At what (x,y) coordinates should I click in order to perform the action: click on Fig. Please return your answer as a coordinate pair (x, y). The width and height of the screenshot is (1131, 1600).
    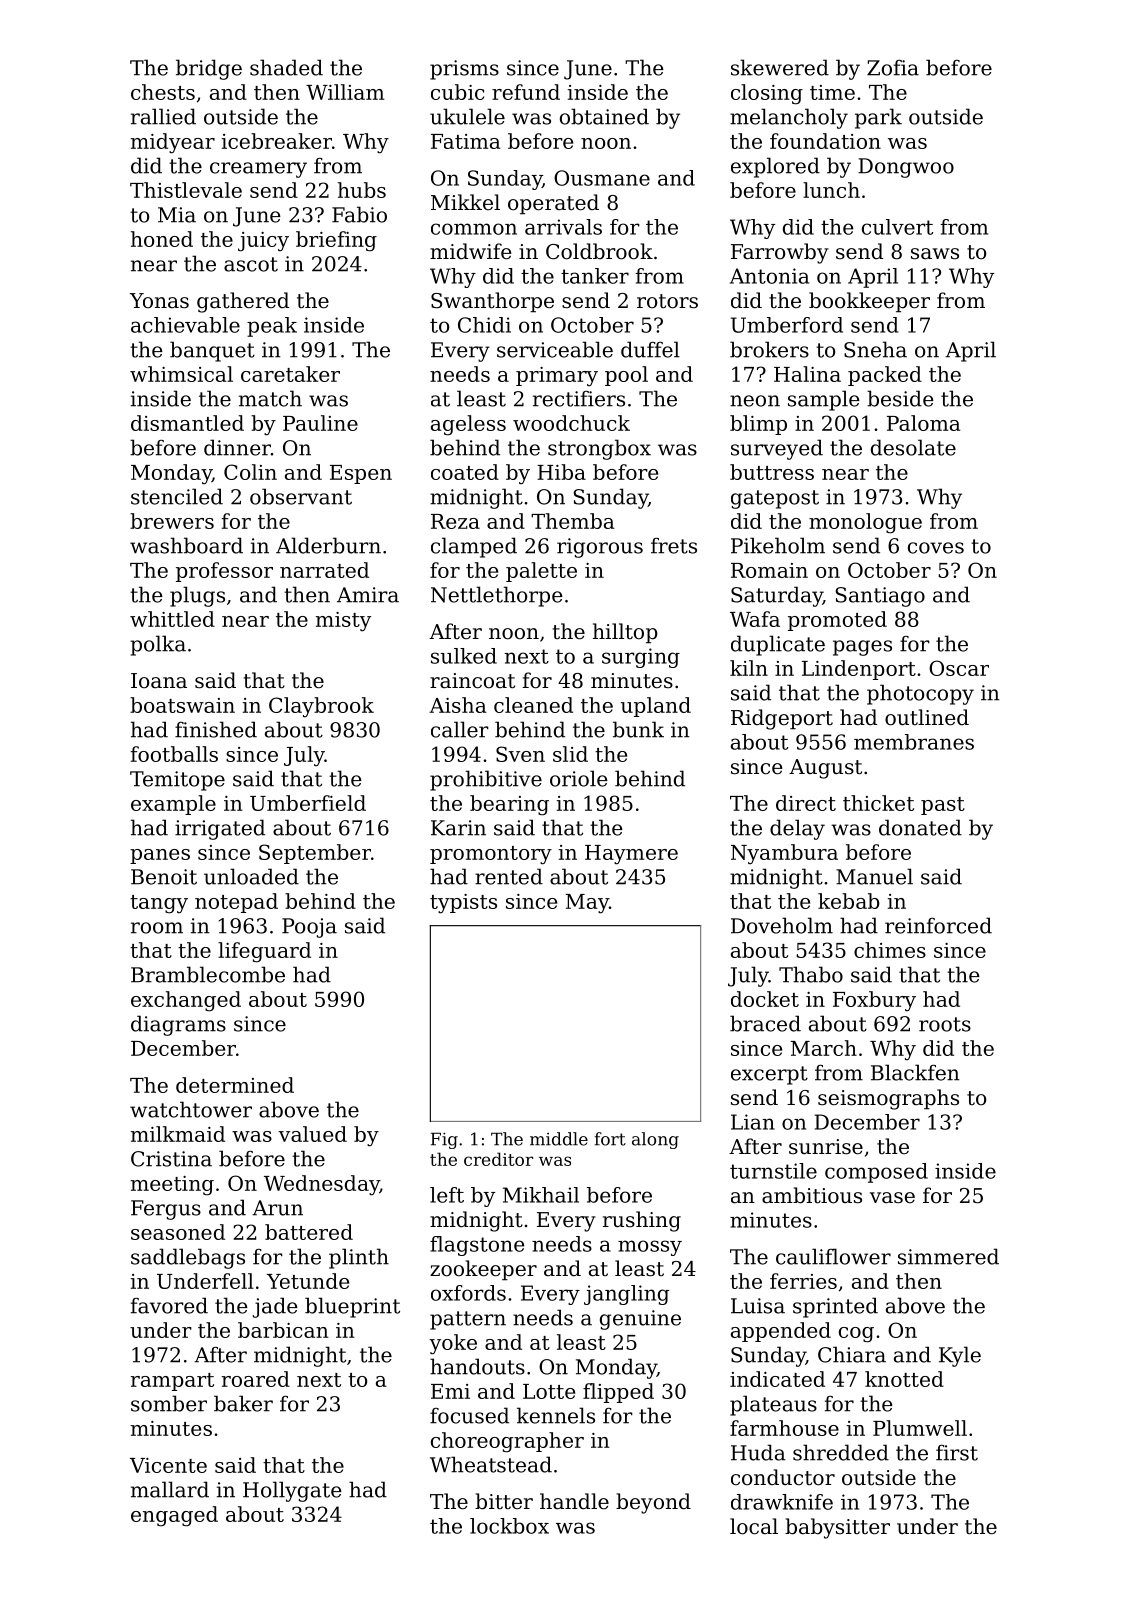
    Looking at the image, I should click on (444, 1140).
